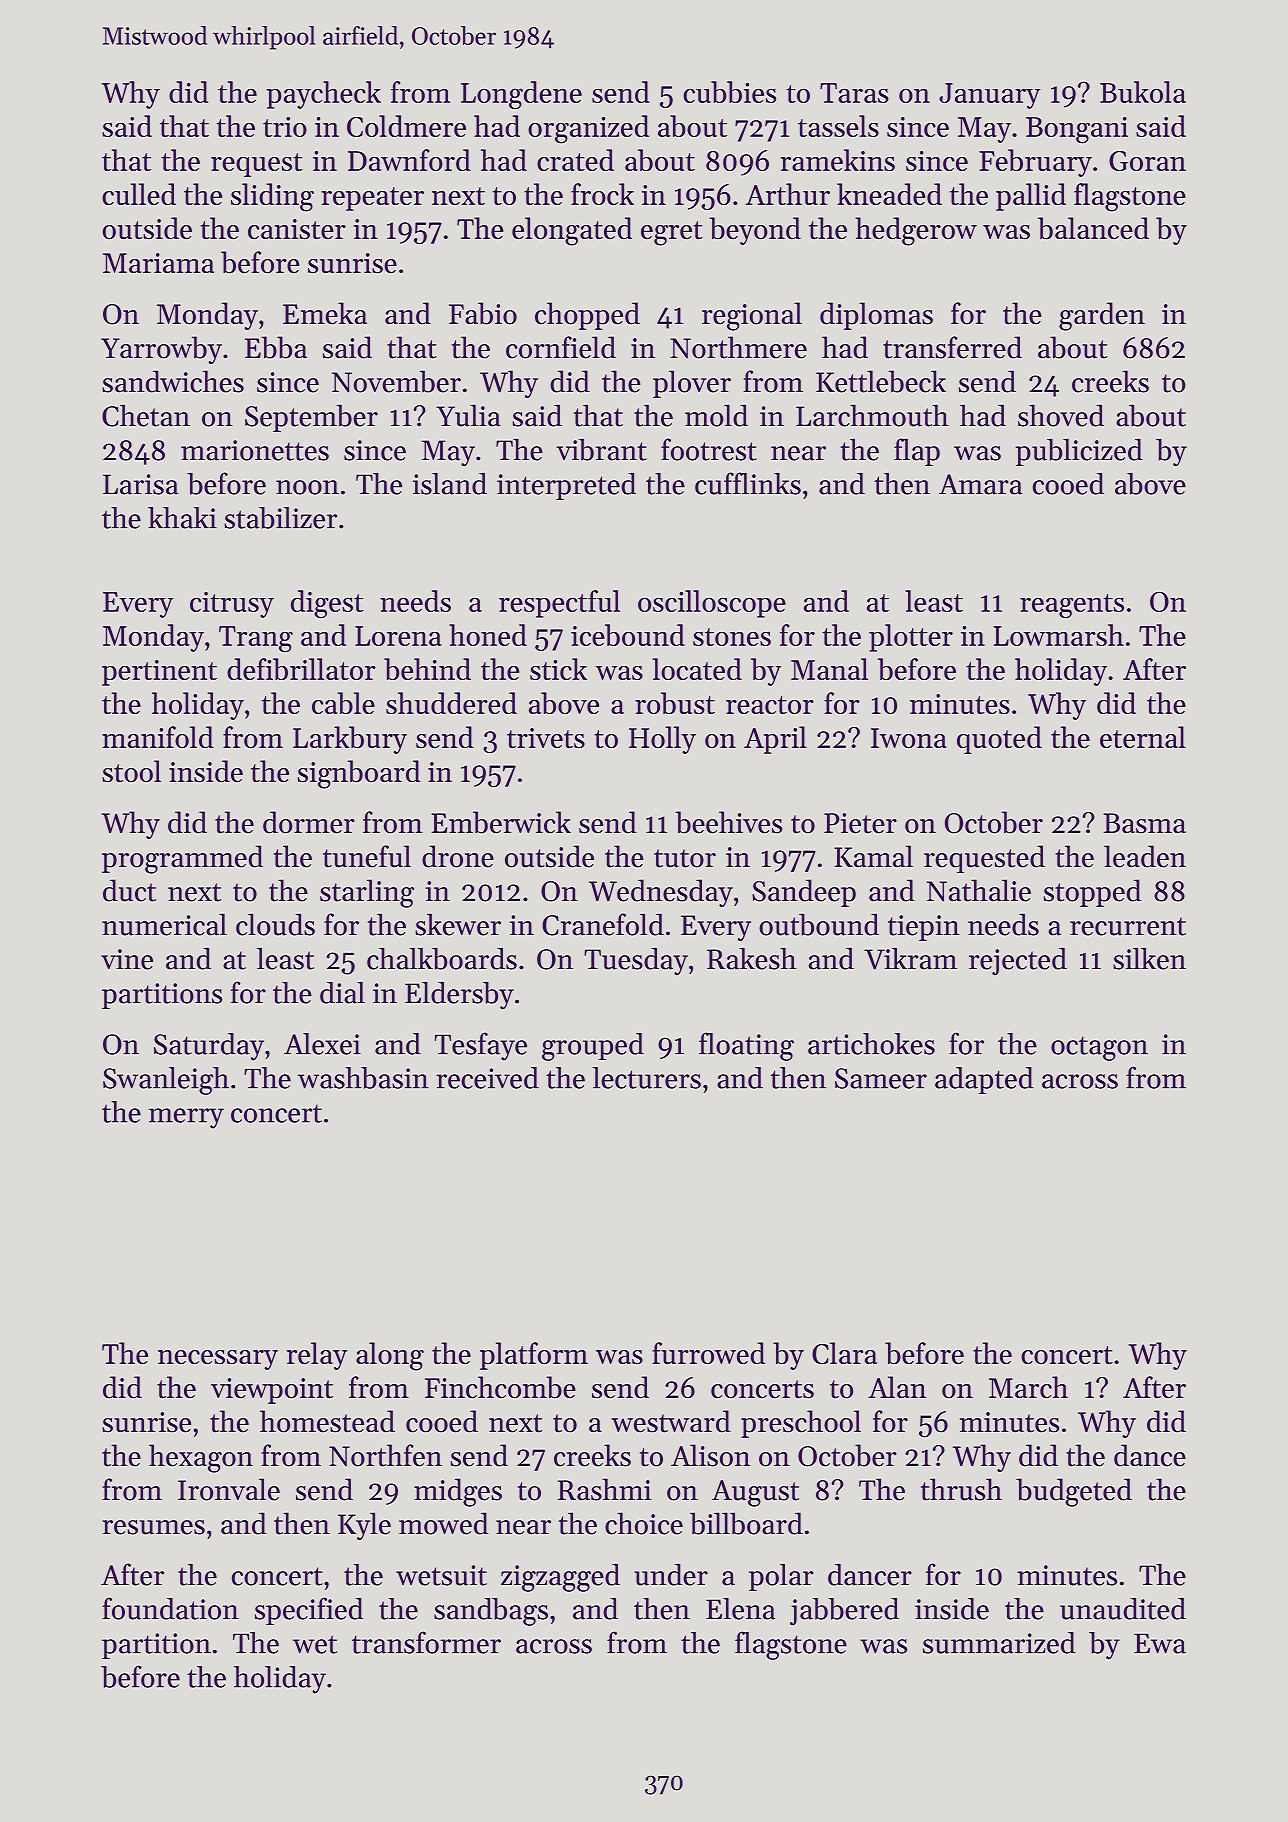 The height and width of the image is (1822, 1288). Describe the element at coordinates (426, 1642) in the image. I see `transformer` at that location.
